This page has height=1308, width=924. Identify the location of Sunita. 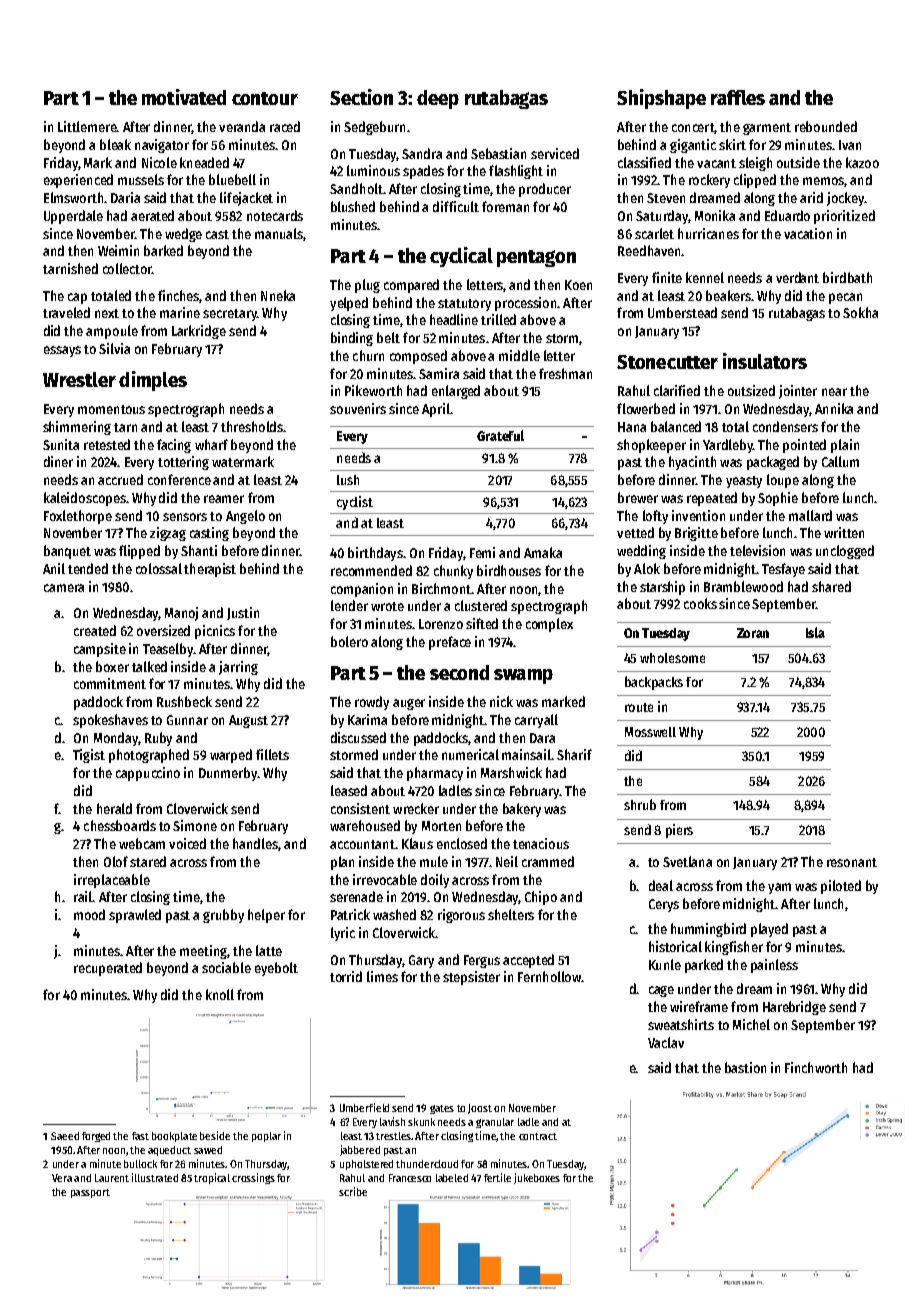
(61, 444).
